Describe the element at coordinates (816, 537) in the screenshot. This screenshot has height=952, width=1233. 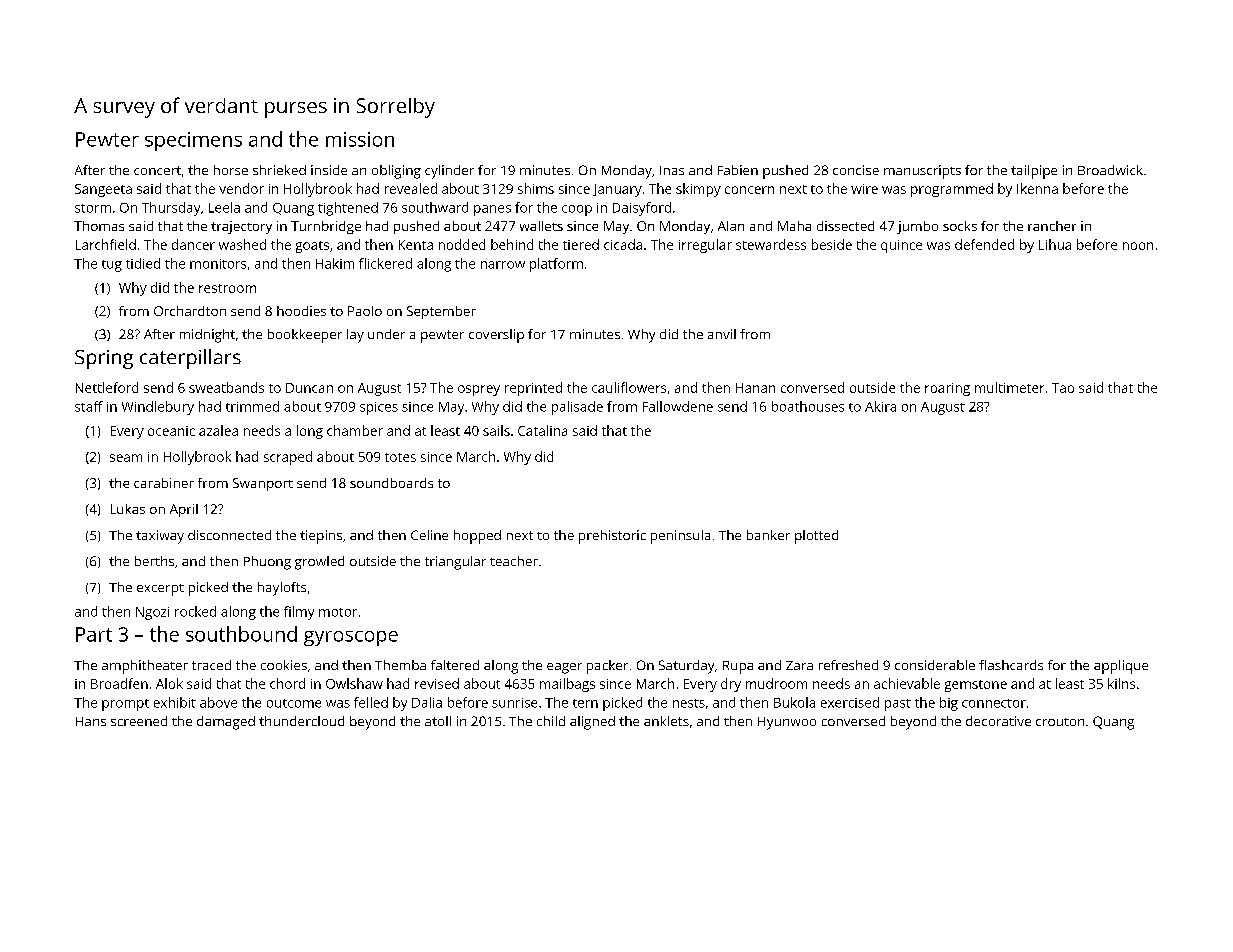
I see `plotted` at that location.
